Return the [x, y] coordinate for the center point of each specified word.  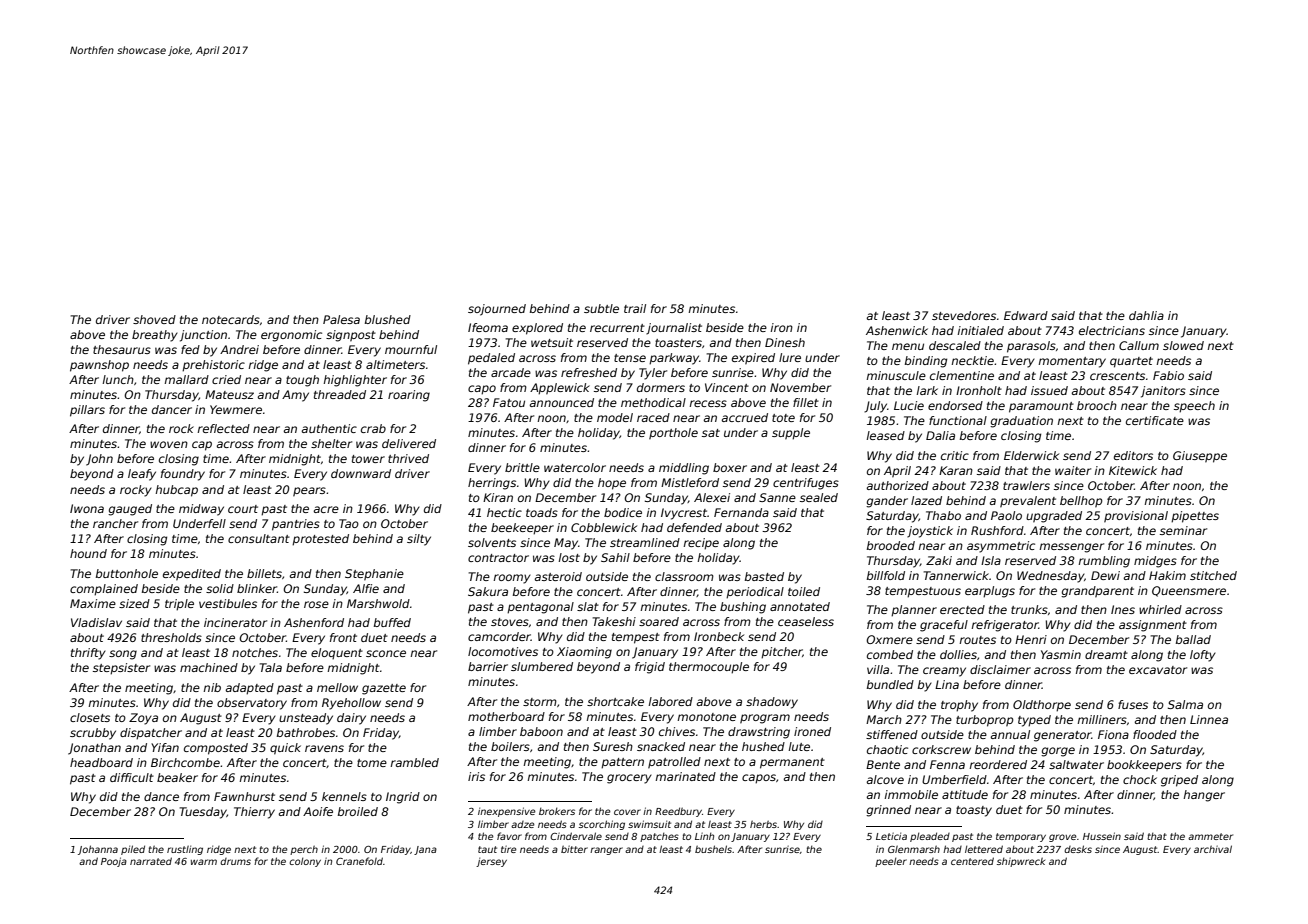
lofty [1203, 656]
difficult [132, 777]
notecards [231, 319]
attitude [965, 794]
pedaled [491, 359]
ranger [606, 851]
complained [104, 590]
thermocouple [709, 668]
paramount [1041, 407]
